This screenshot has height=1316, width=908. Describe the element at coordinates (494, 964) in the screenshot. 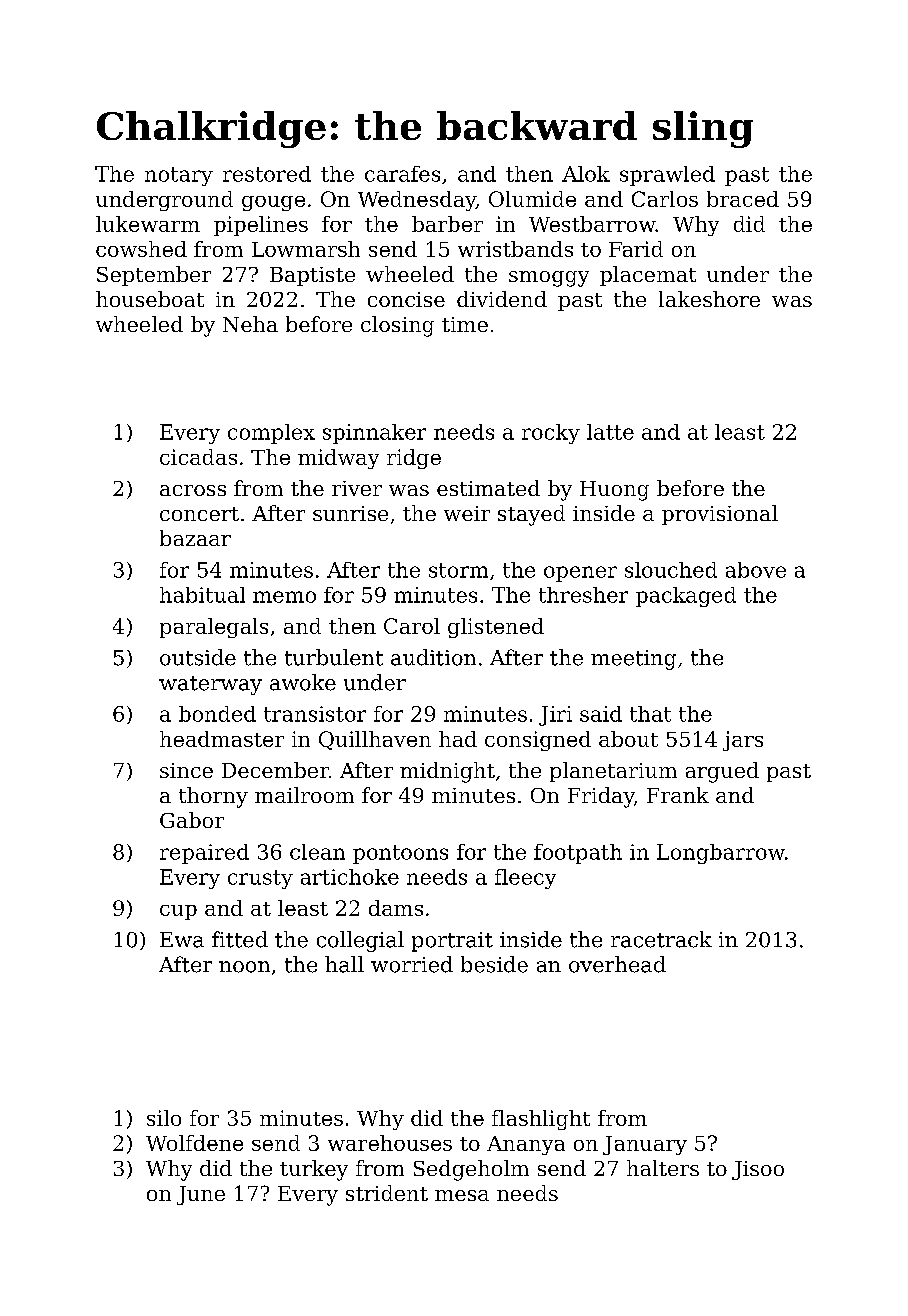

I see `beside` at that location.
